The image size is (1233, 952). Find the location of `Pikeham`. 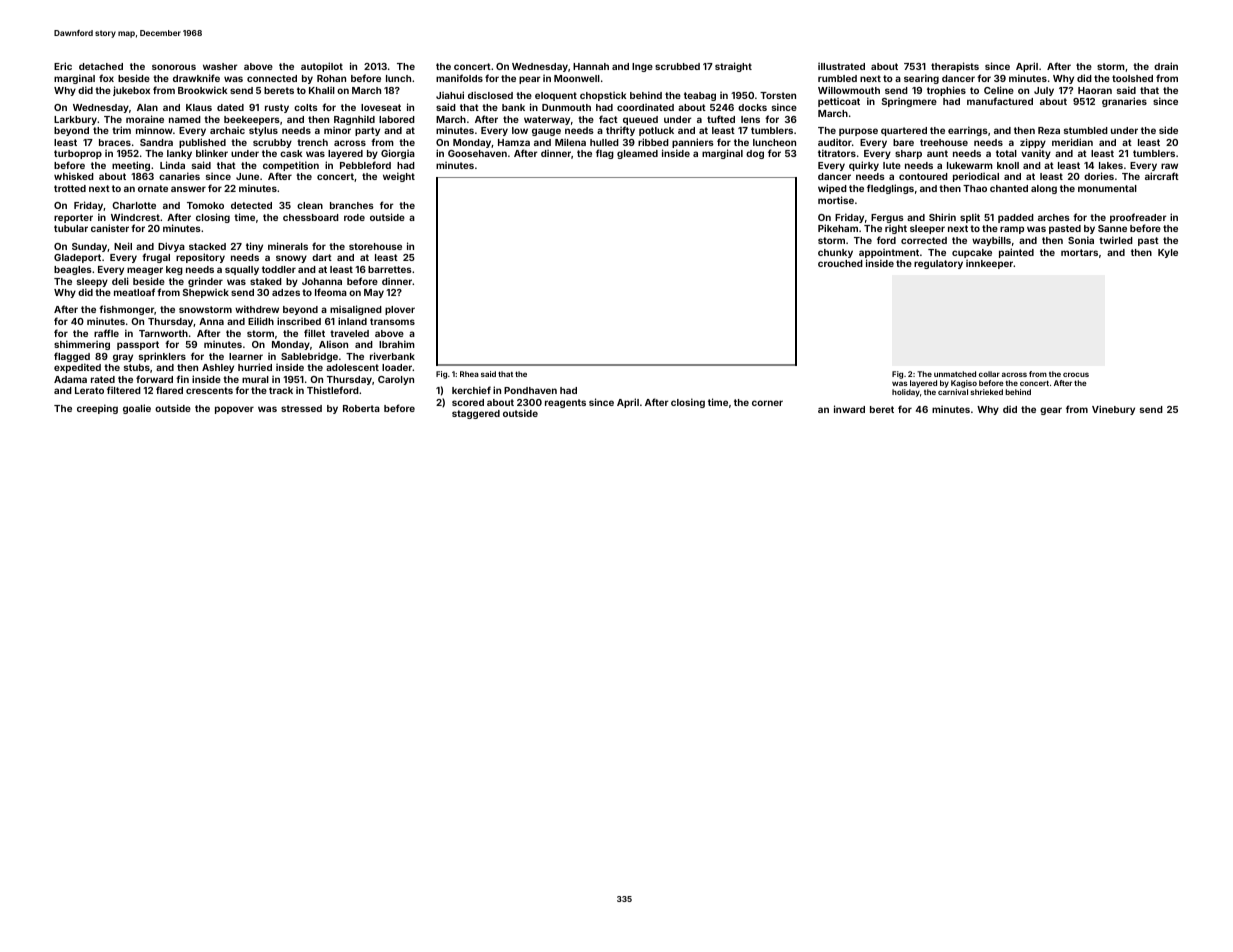

Pikeham is located at coordinates (838, 228).
